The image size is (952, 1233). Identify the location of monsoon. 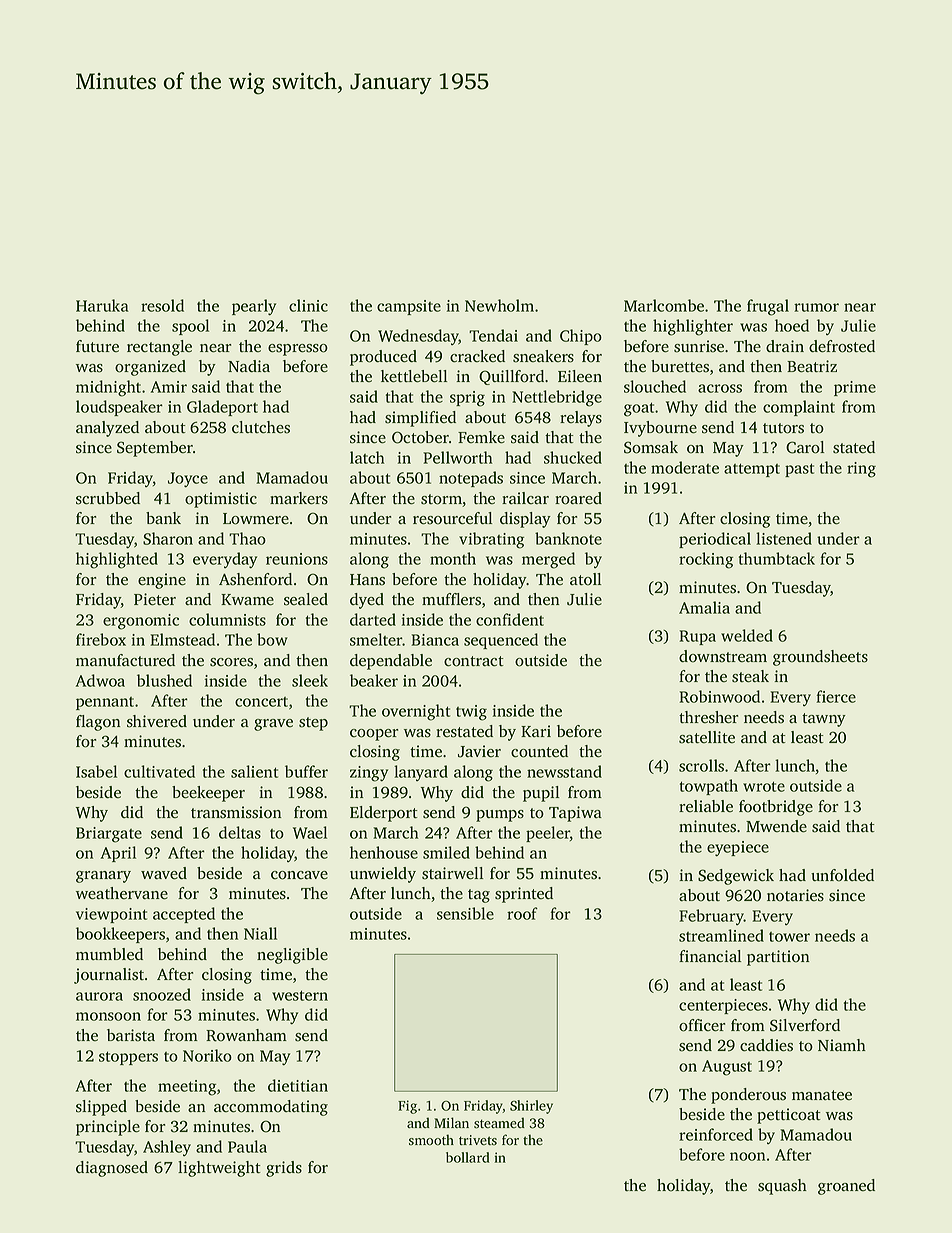
(108, 1016).
